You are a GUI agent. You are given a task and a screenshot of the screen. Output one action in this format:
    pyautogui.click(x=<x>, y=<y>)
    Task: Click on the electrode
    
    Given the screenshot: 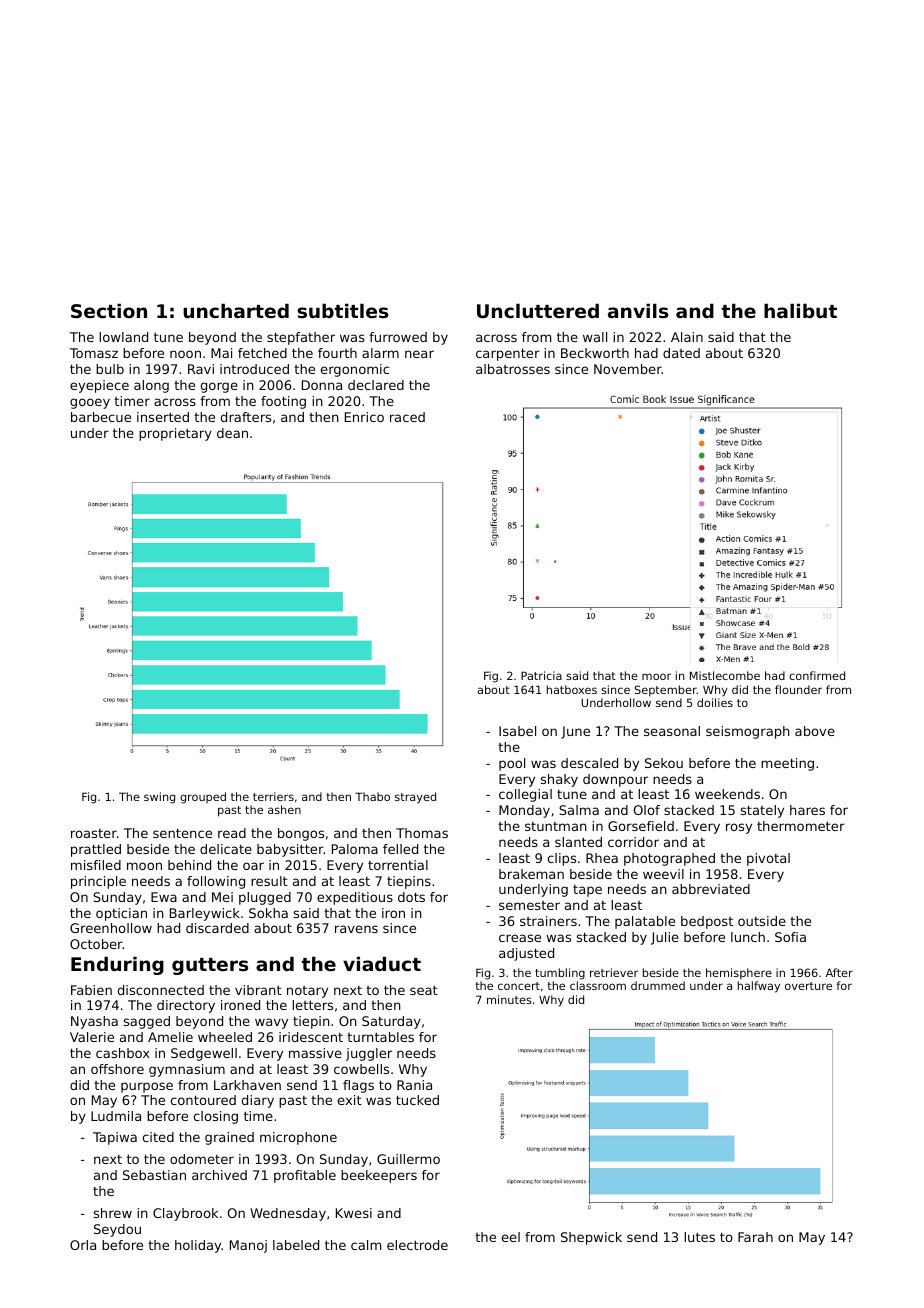 What is the action you would take?
    pyautogui.click(x=417, y=1245)
